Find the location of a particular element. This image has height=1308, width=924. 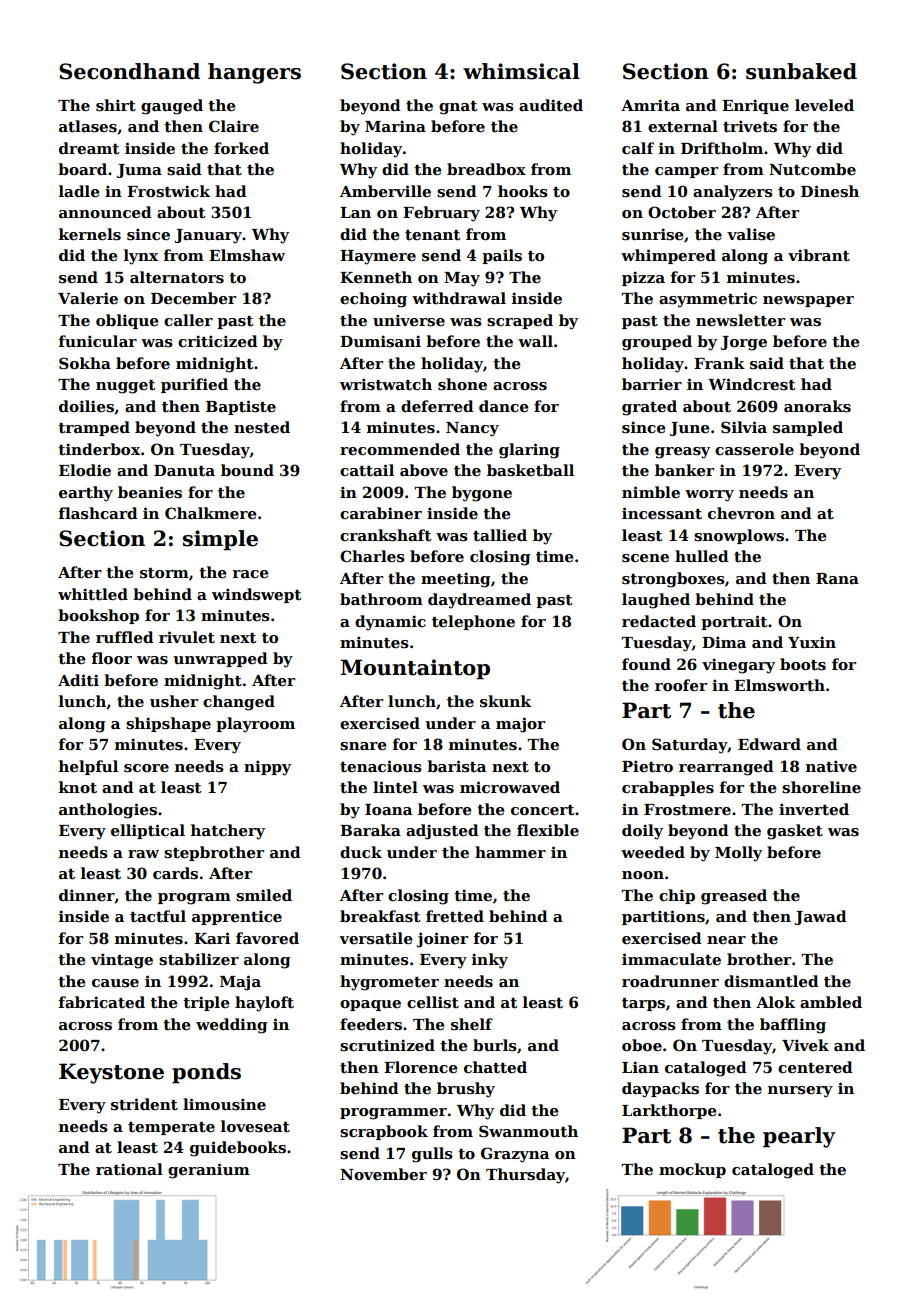

Keystone is located at coordinates (111, 1073).
